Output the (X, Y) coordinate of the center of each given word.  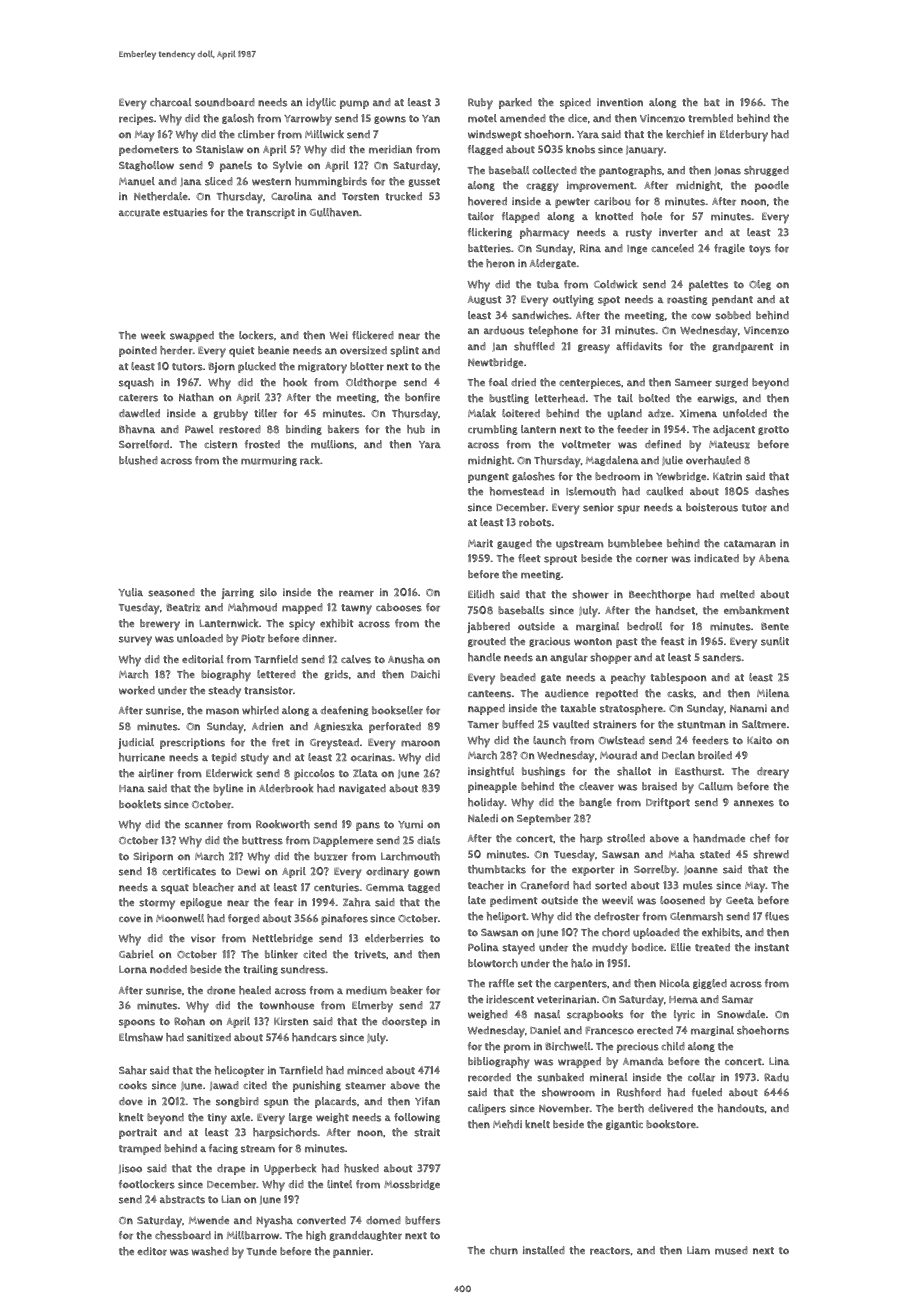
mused (731, 1250)
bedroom (617, 476)
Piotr (253, 638)
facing (223, 1149)
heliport (506, 917)
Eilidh (481, 594)
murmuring (269, 461)
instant (772, 947)
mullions (332, 444)
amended (523, 118)
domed (383, 1220)
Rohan (189, 1021)
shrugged (766, 171)
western (271, 182)
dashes (772, 491)
